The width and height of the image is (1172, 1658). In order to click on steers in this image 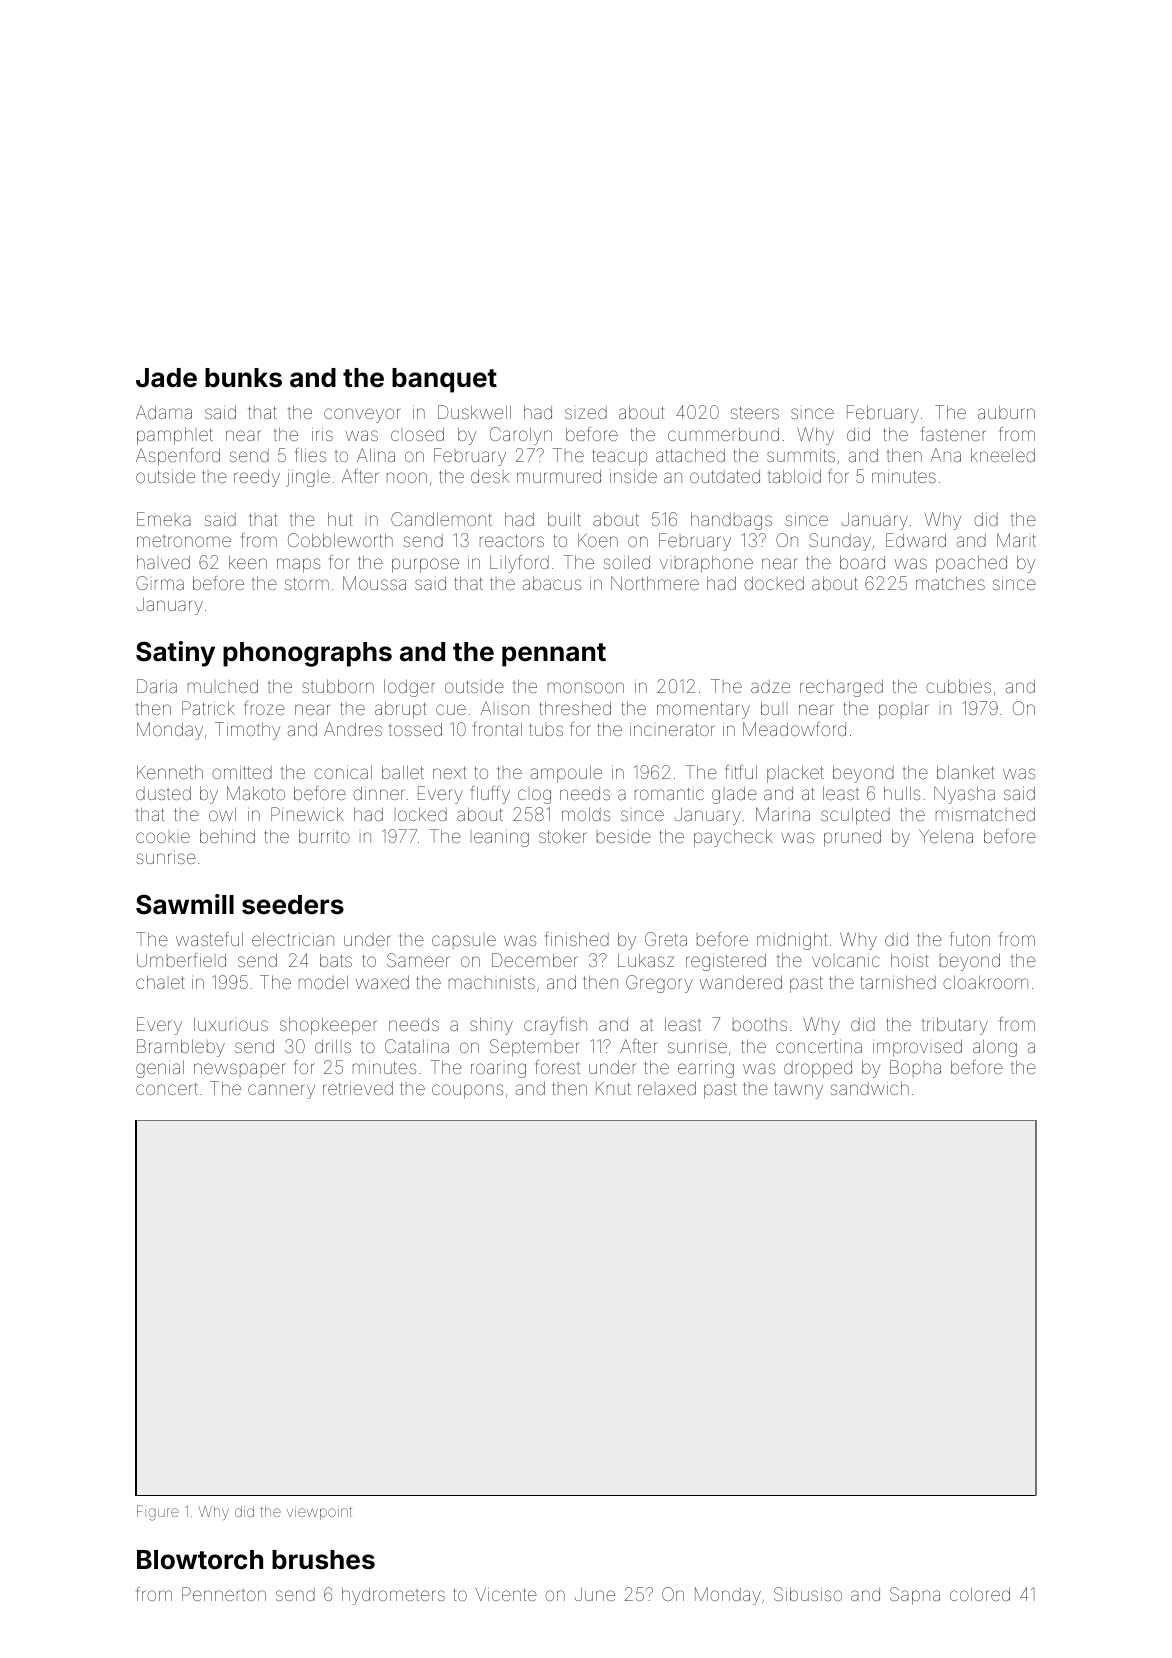, I will do `click(755, 412)`.
